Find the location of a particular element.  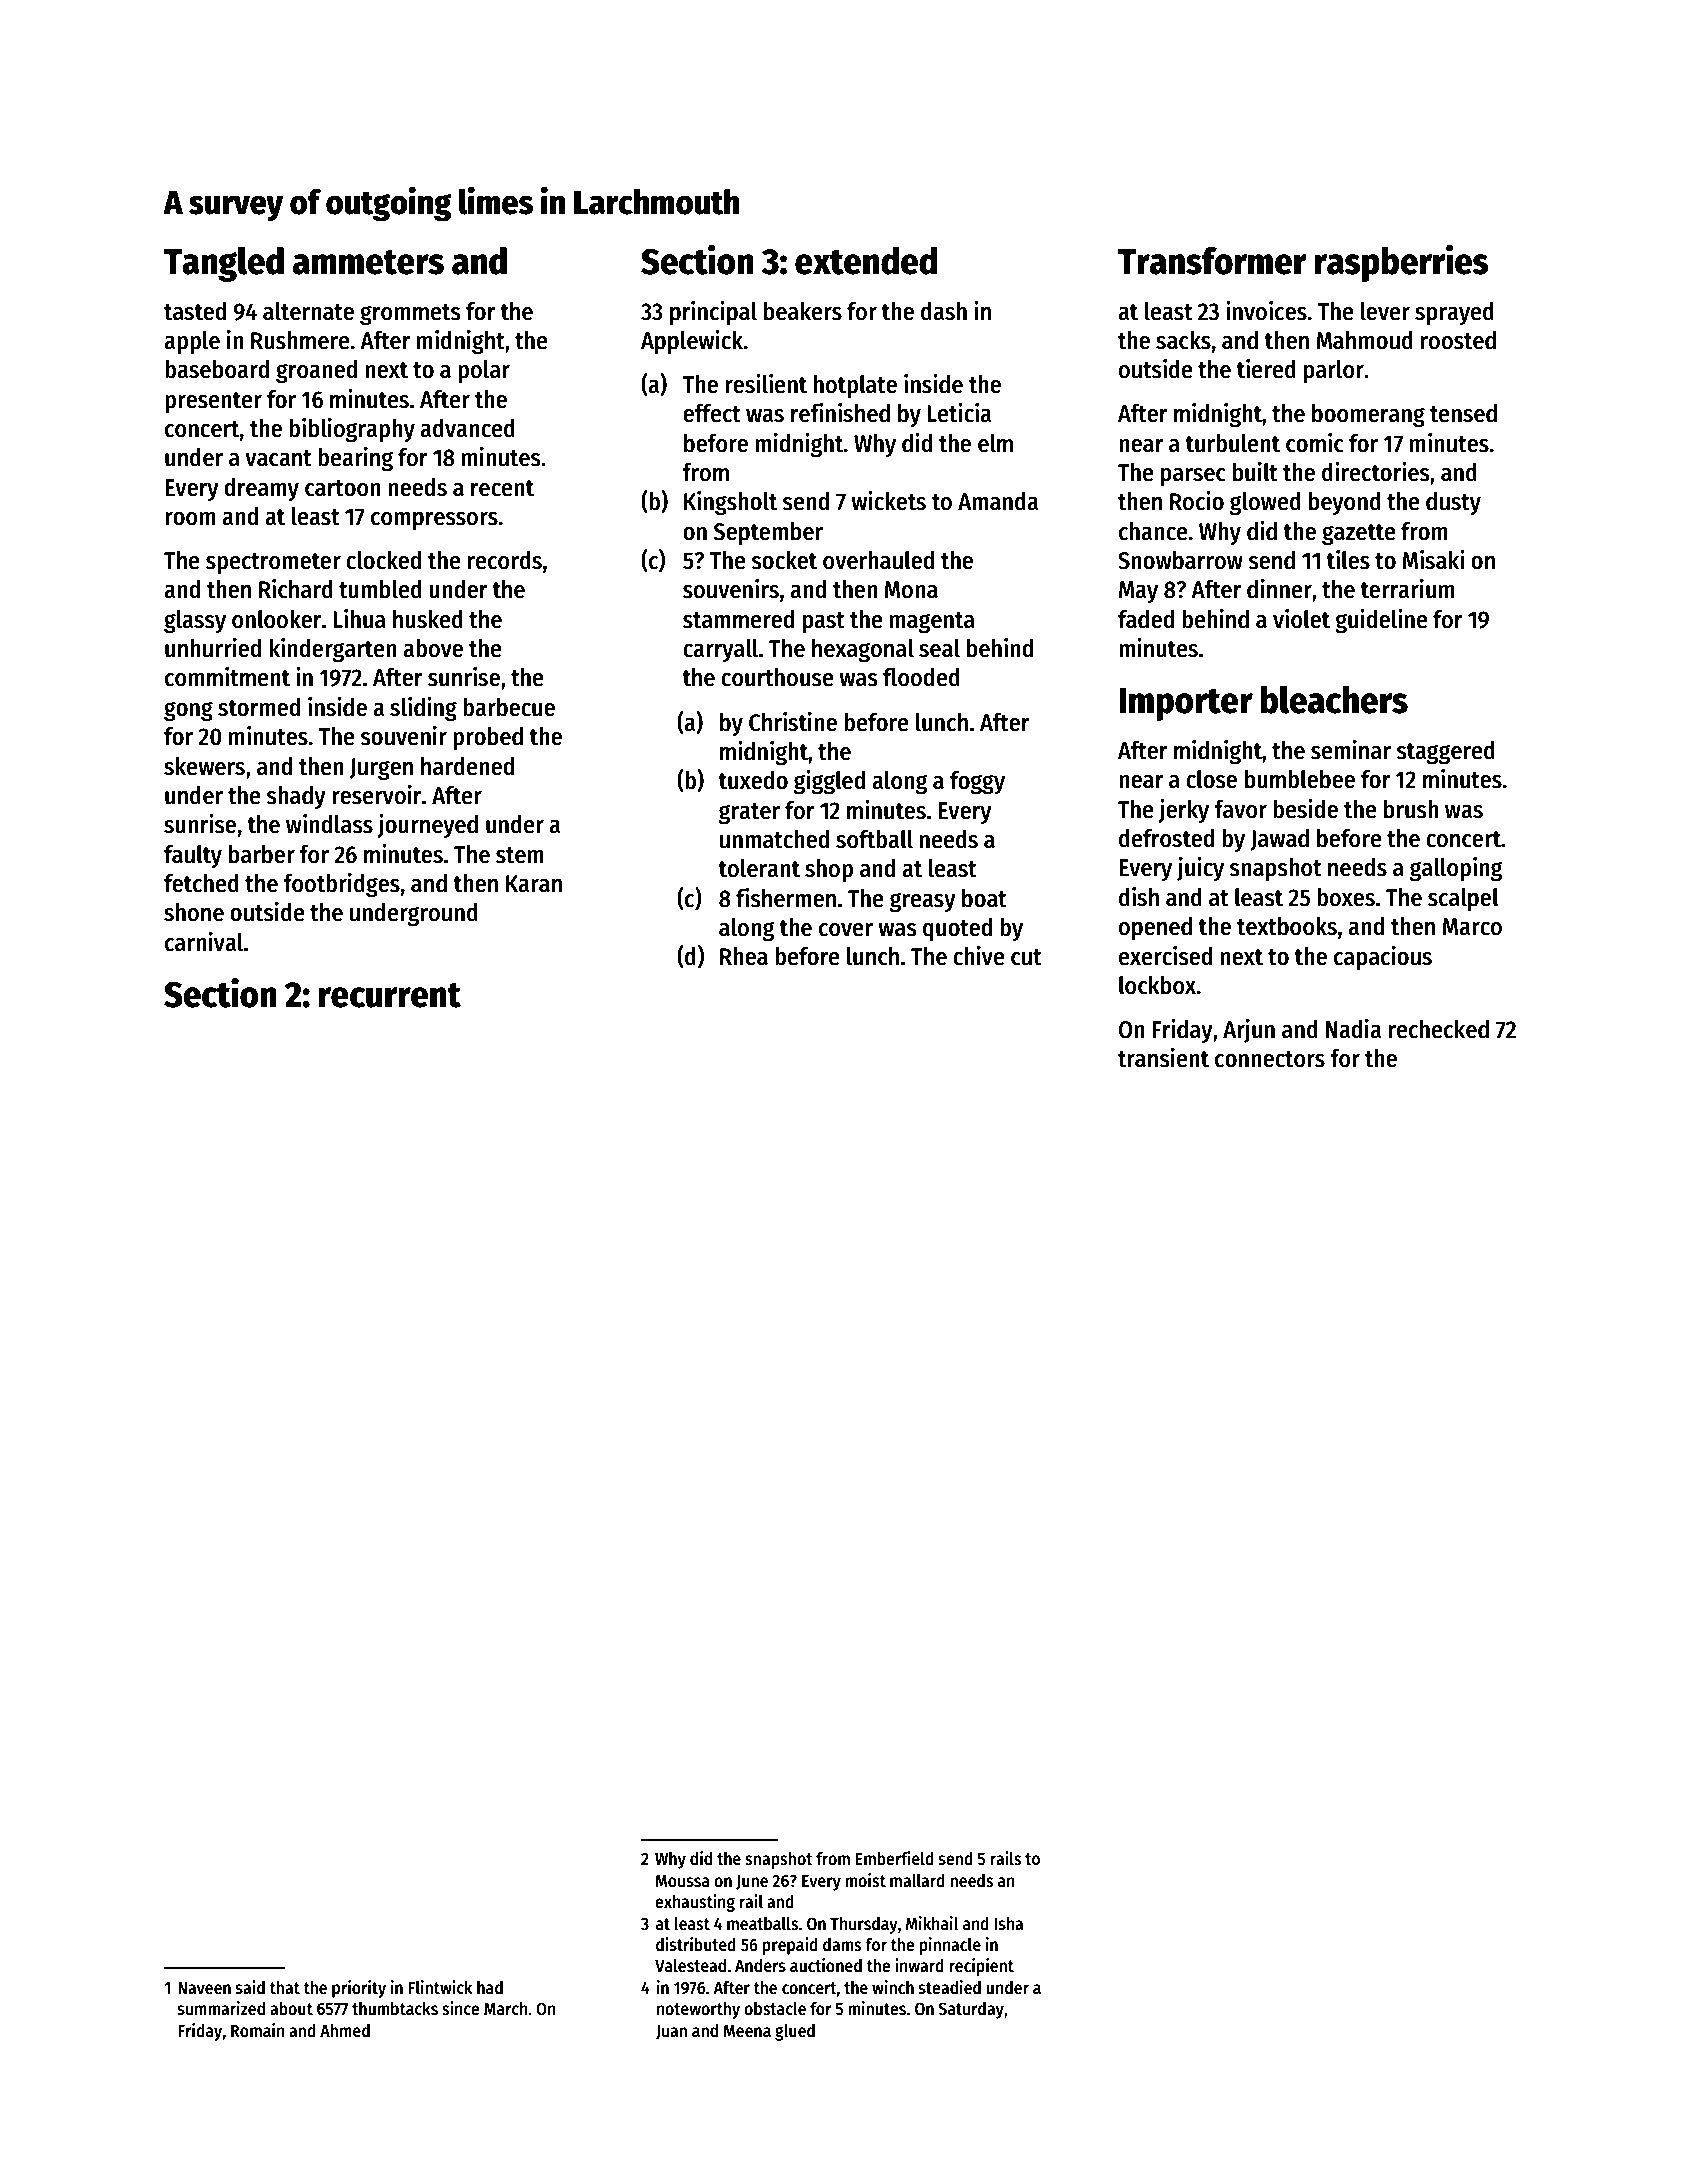

transient is located at coordinates (1163, 1058).
